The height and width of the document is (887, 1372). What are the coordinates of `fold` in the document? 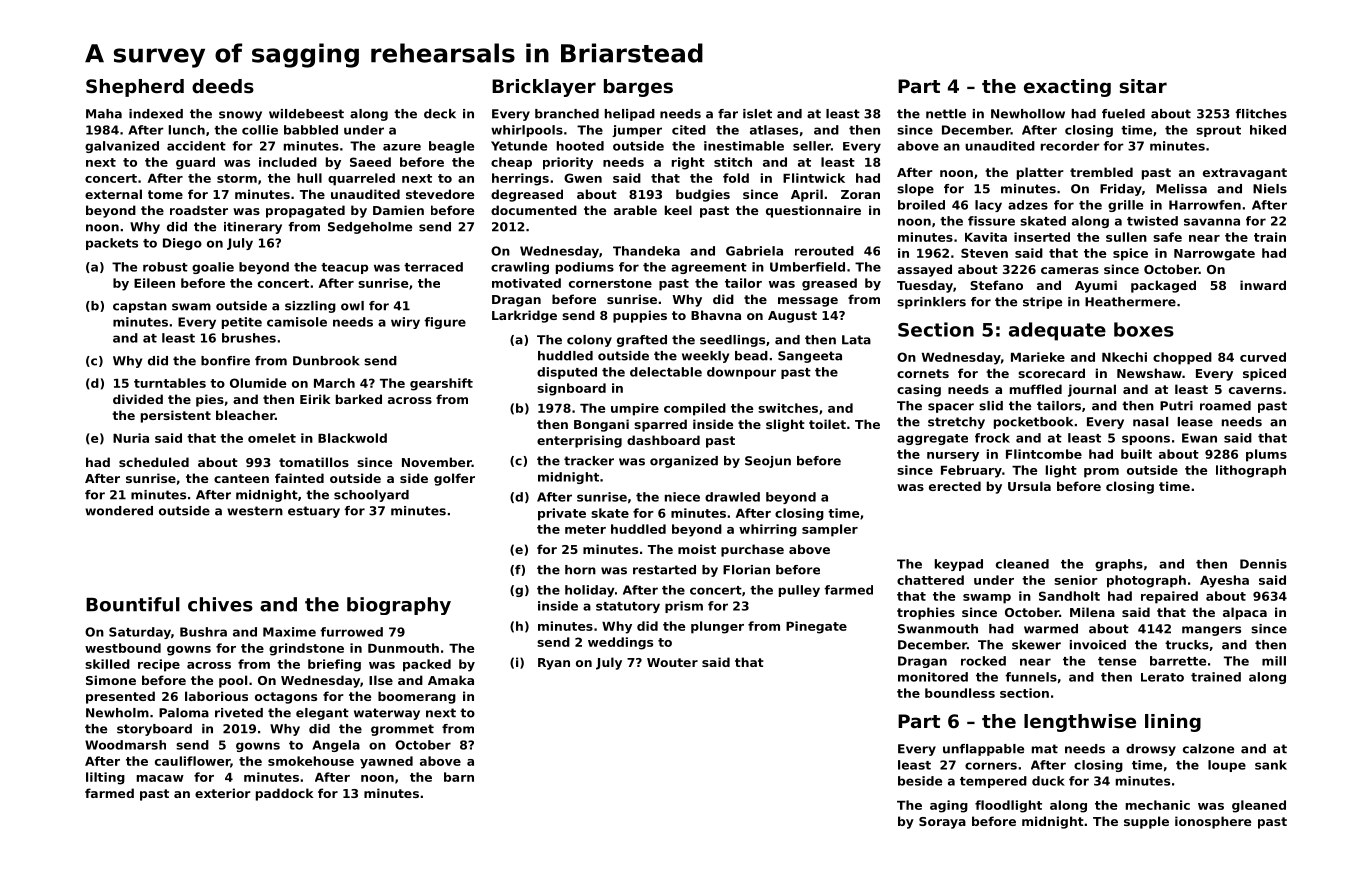 It's located at (736, 178).
